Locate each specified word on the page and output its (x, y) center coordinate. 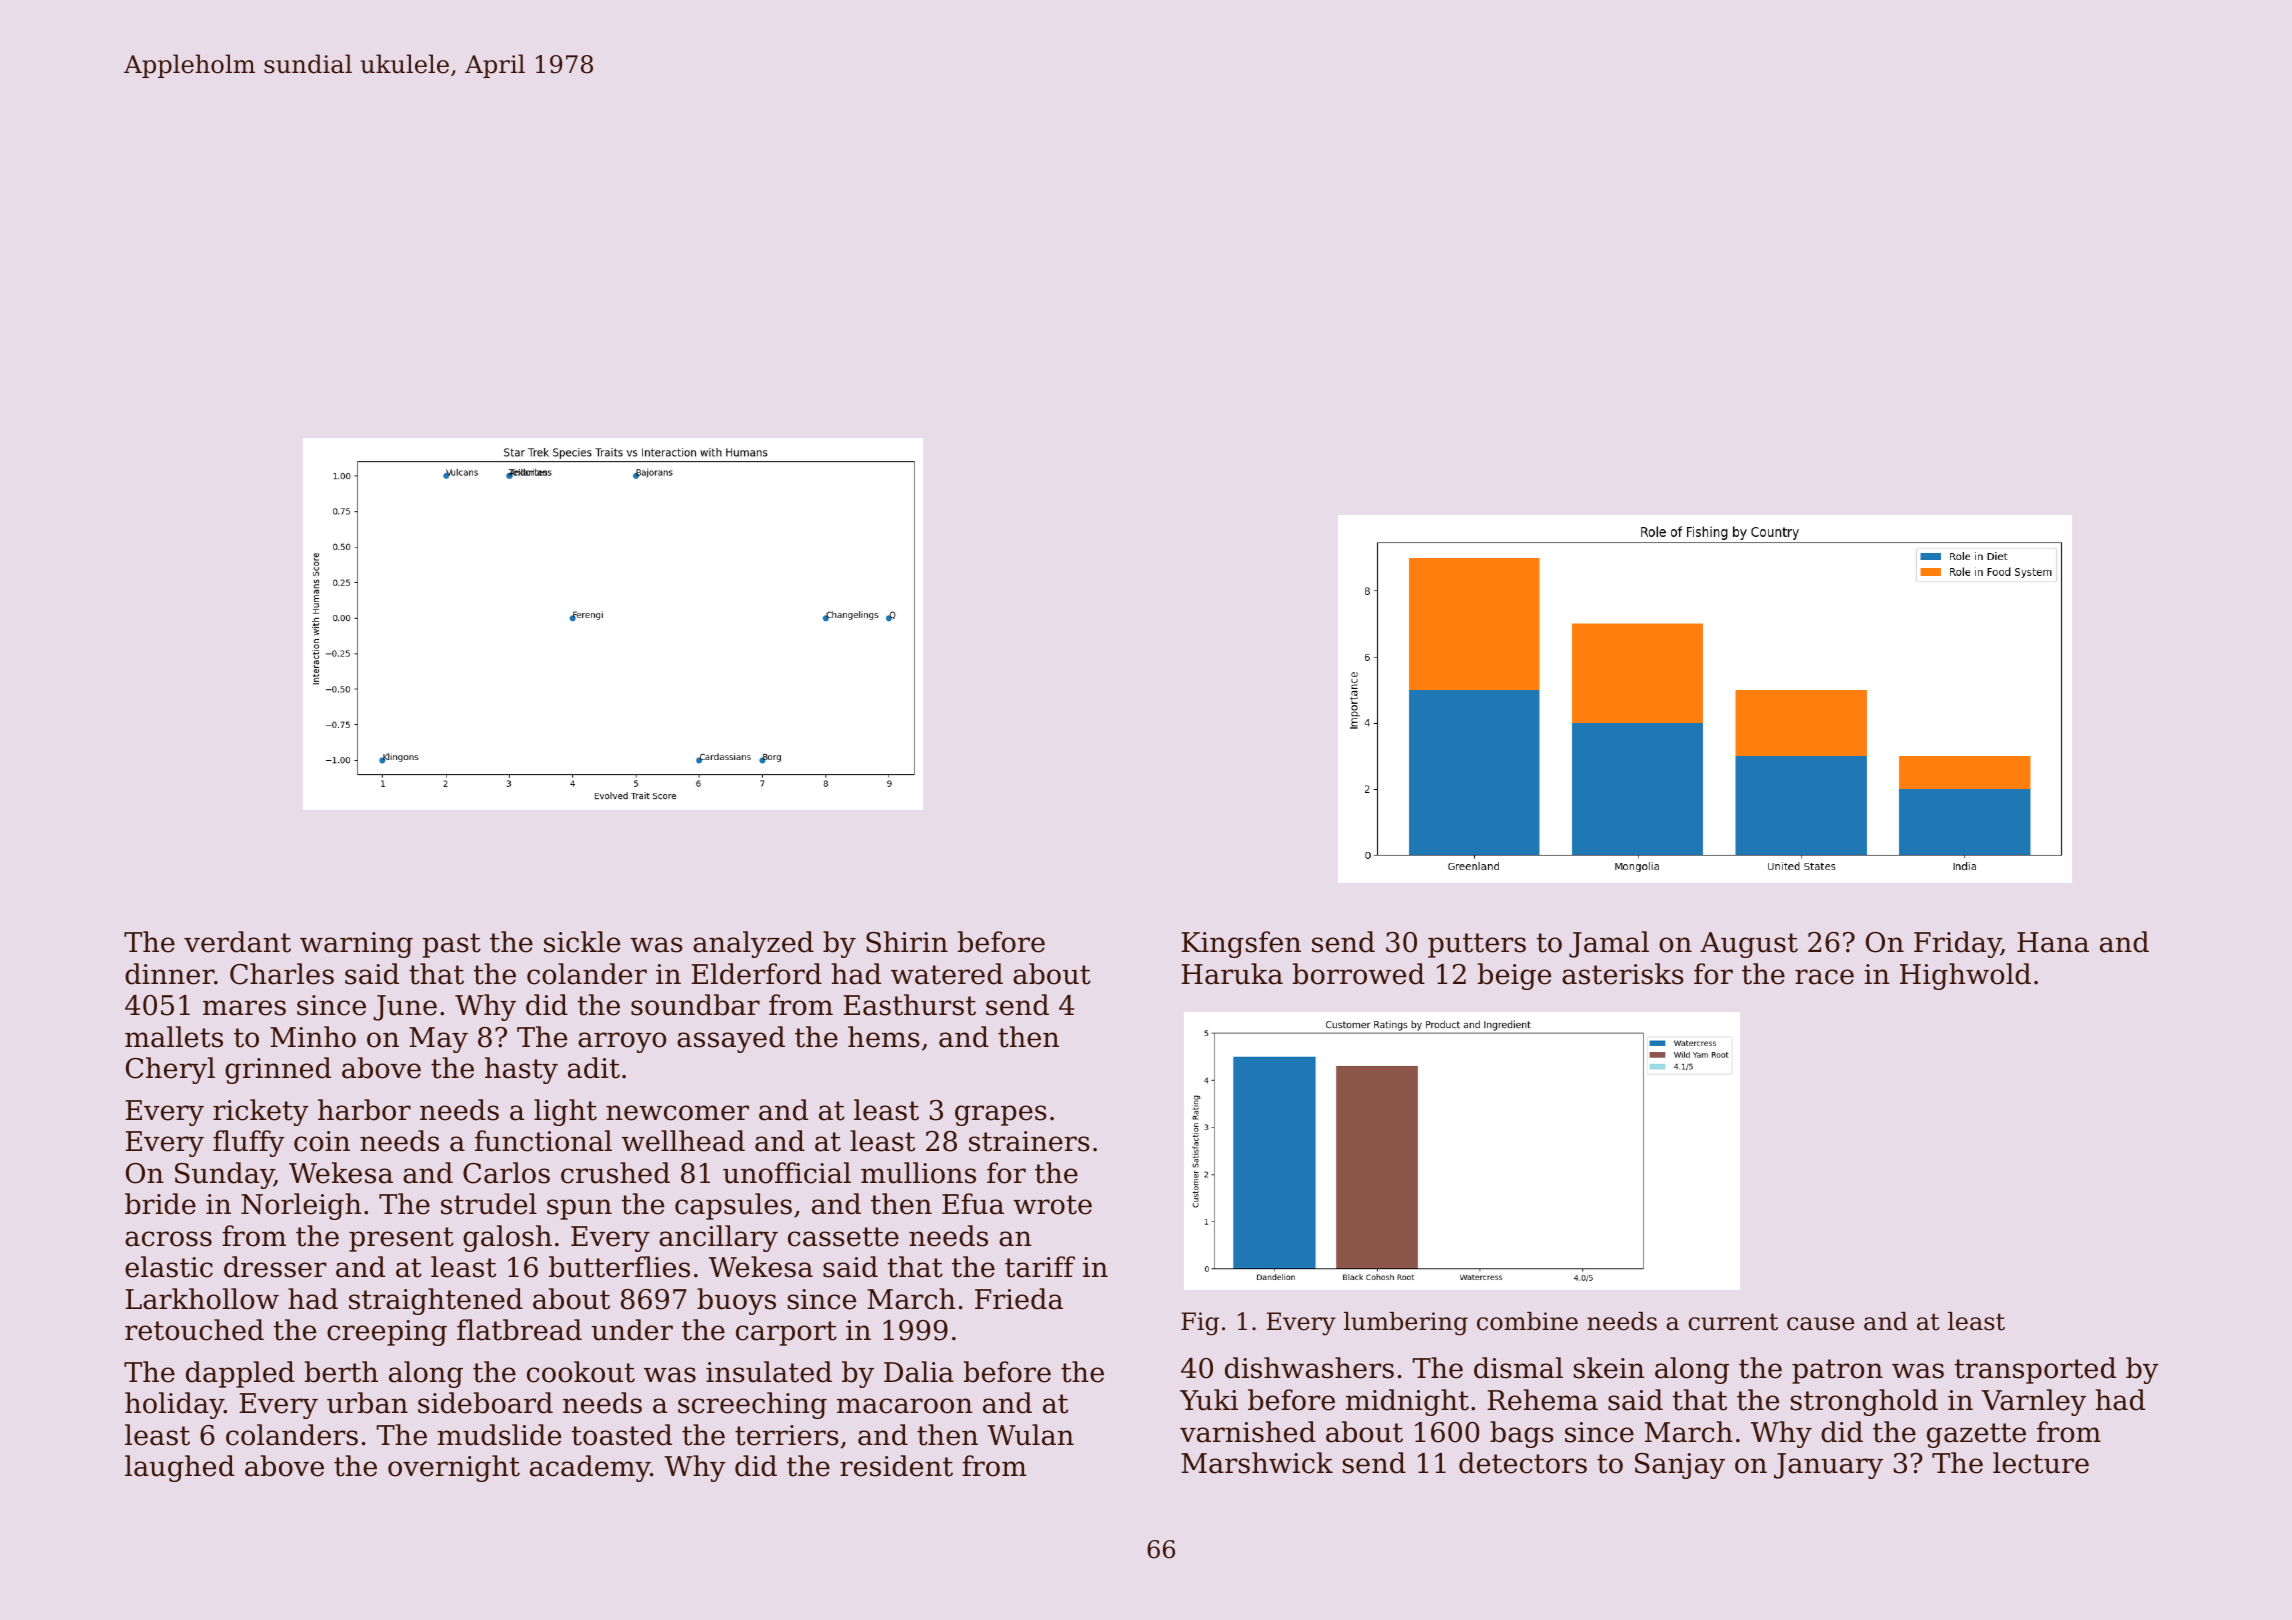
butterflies (619, 1267)
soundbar (695, 1005)
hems (884, 1037)
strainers (1029, 1141)
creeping (387, 1333)
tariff (1040, 1267)
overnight (454, 1468)
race (1824, 977)
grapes (1001, 1115)
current (1733, 1322)
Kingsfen (1241, 944)
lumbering (1406, 1324)
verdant (237, 942)
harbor (364, 1110)
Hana (2053, 942)
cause (1820, 1324)
